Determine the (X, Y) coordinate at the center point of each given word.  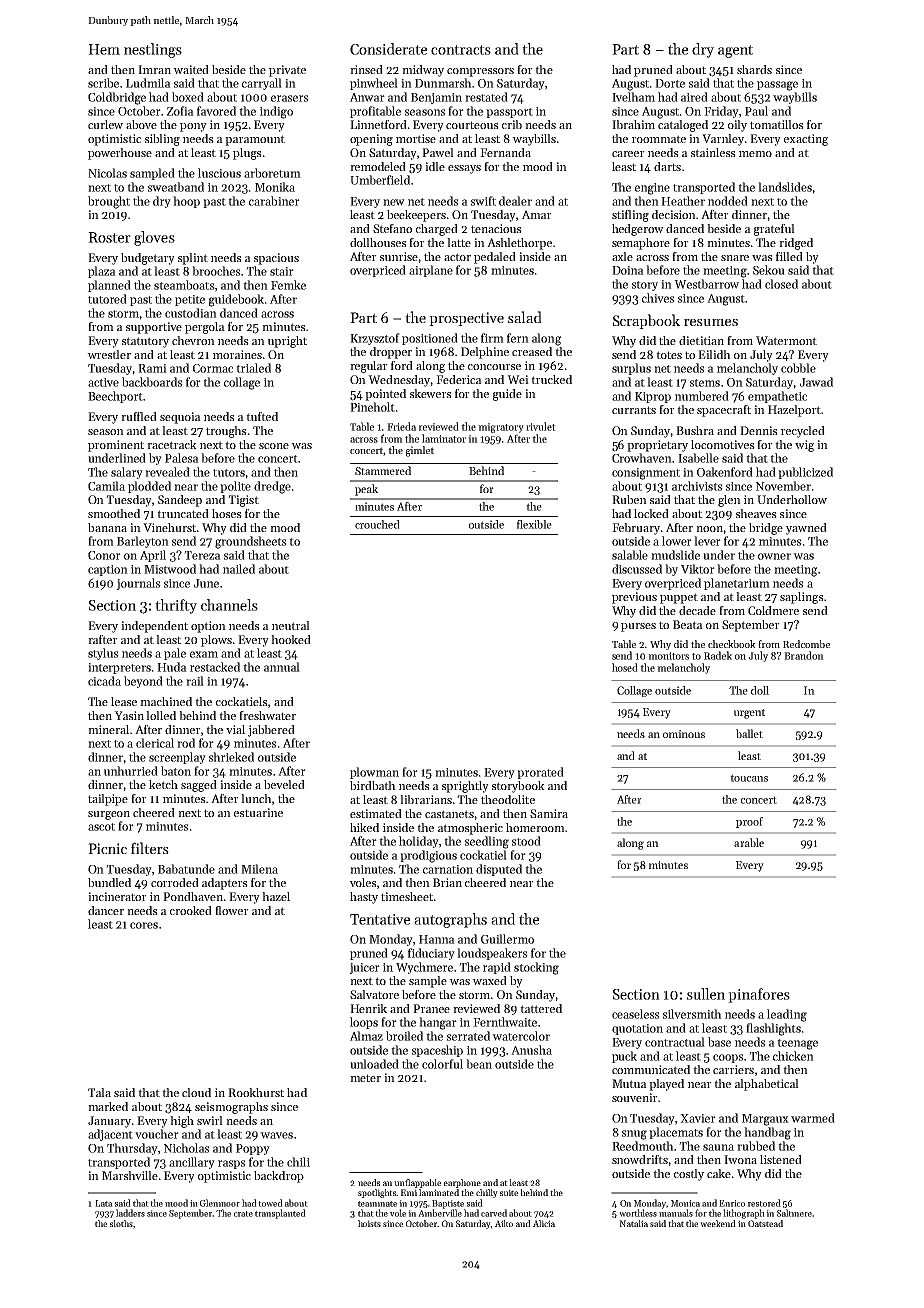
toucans (749, 778)
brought (109, 202)
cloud (196, 1092)
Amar (537, 214)
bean (479, 1064)
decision (674, 214)
